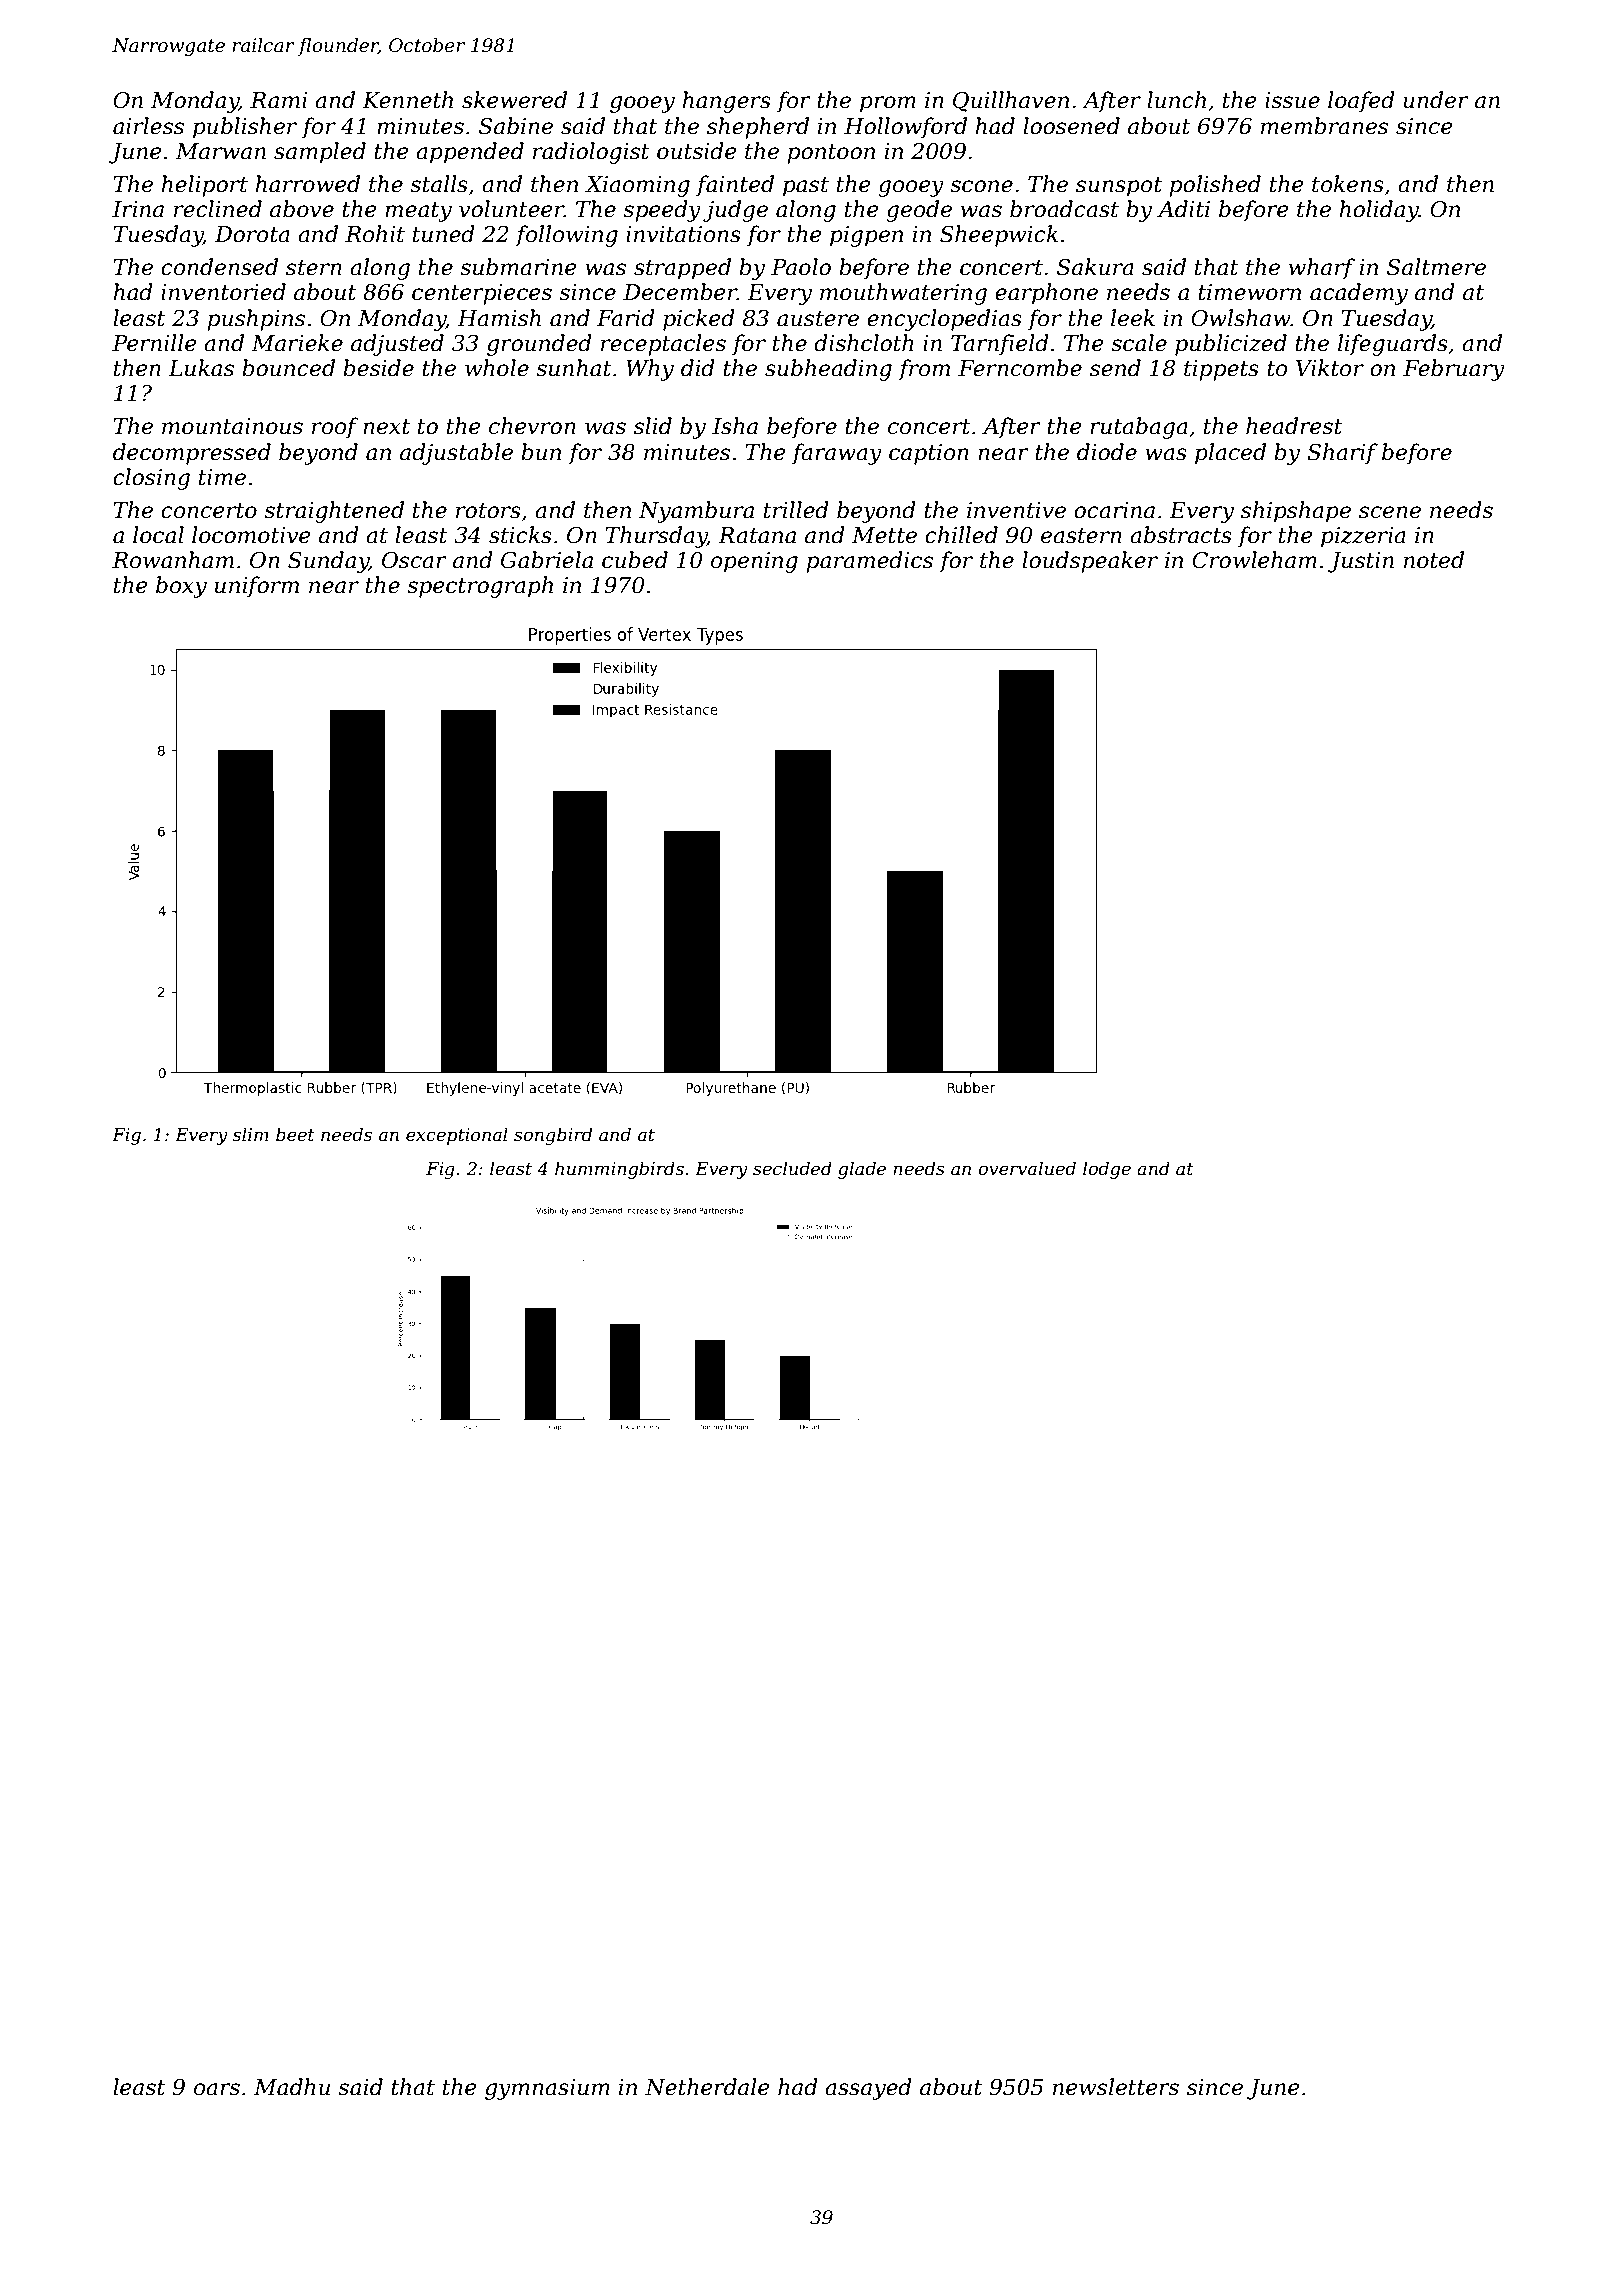 This page has width=1620, height=2292. I want to click on beet, so click(295, 1134).
